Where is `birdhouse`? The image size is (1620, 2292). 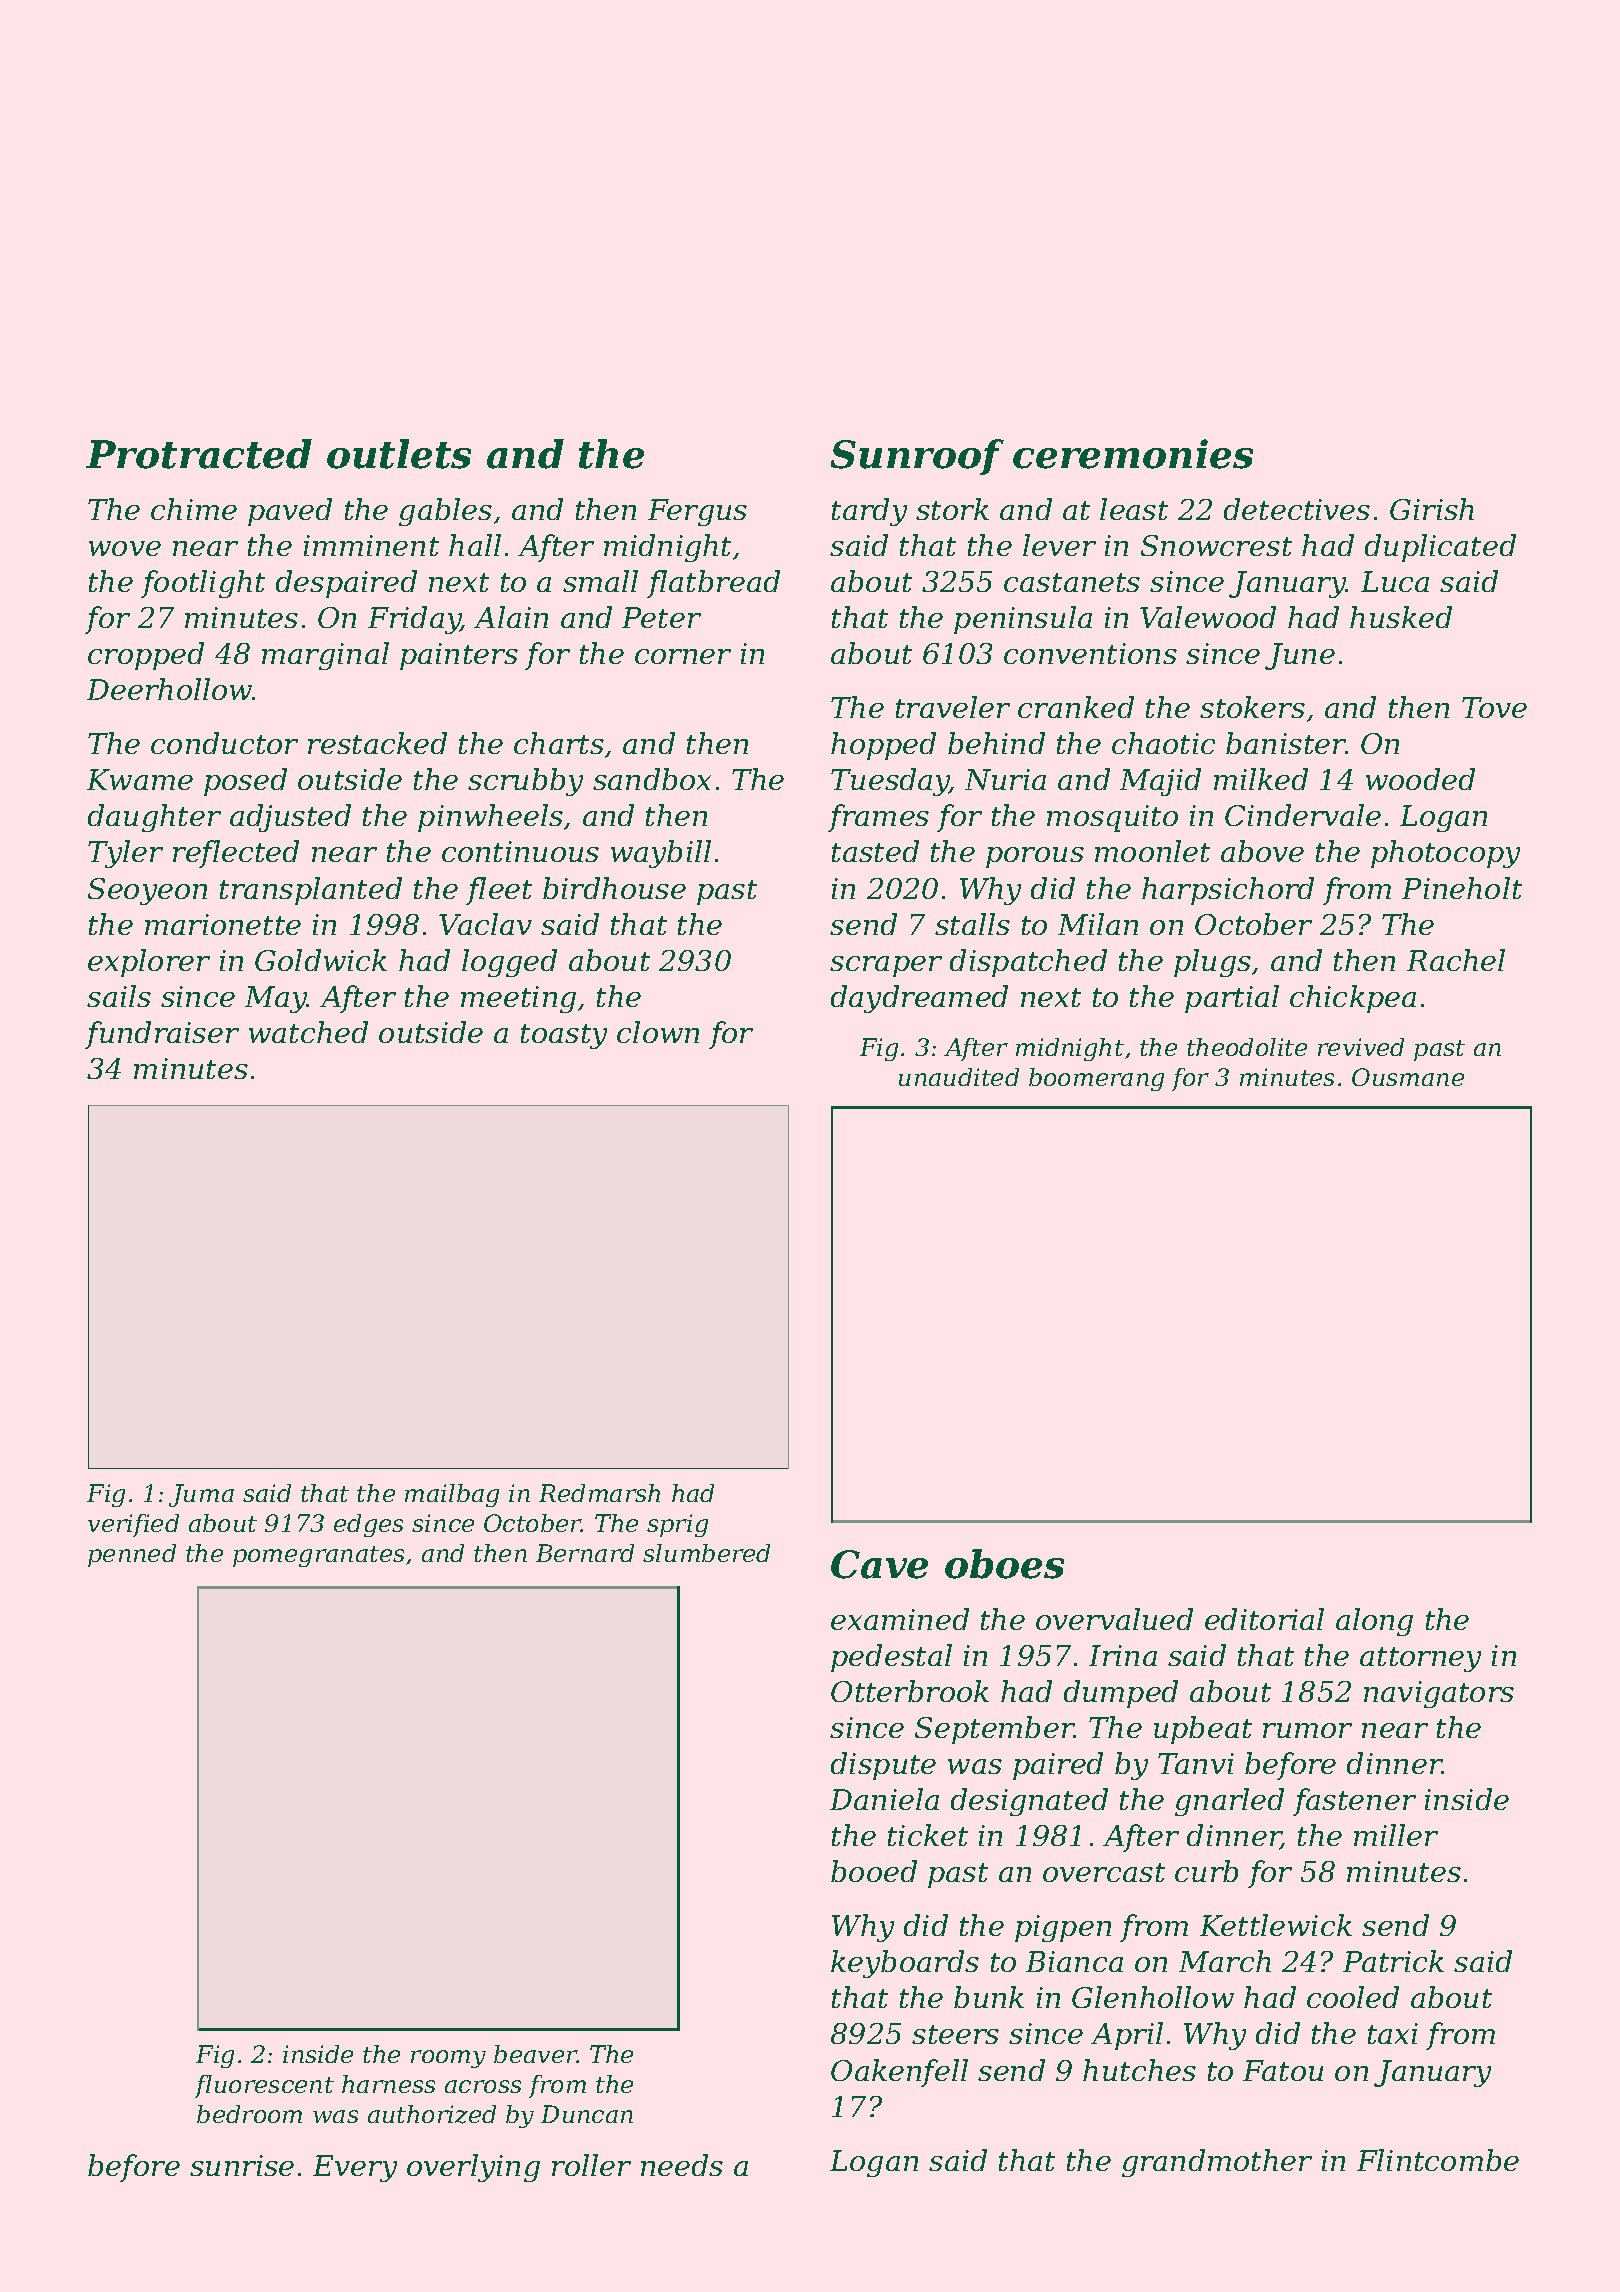
birdhouse is located at coordinates (614, 888).
